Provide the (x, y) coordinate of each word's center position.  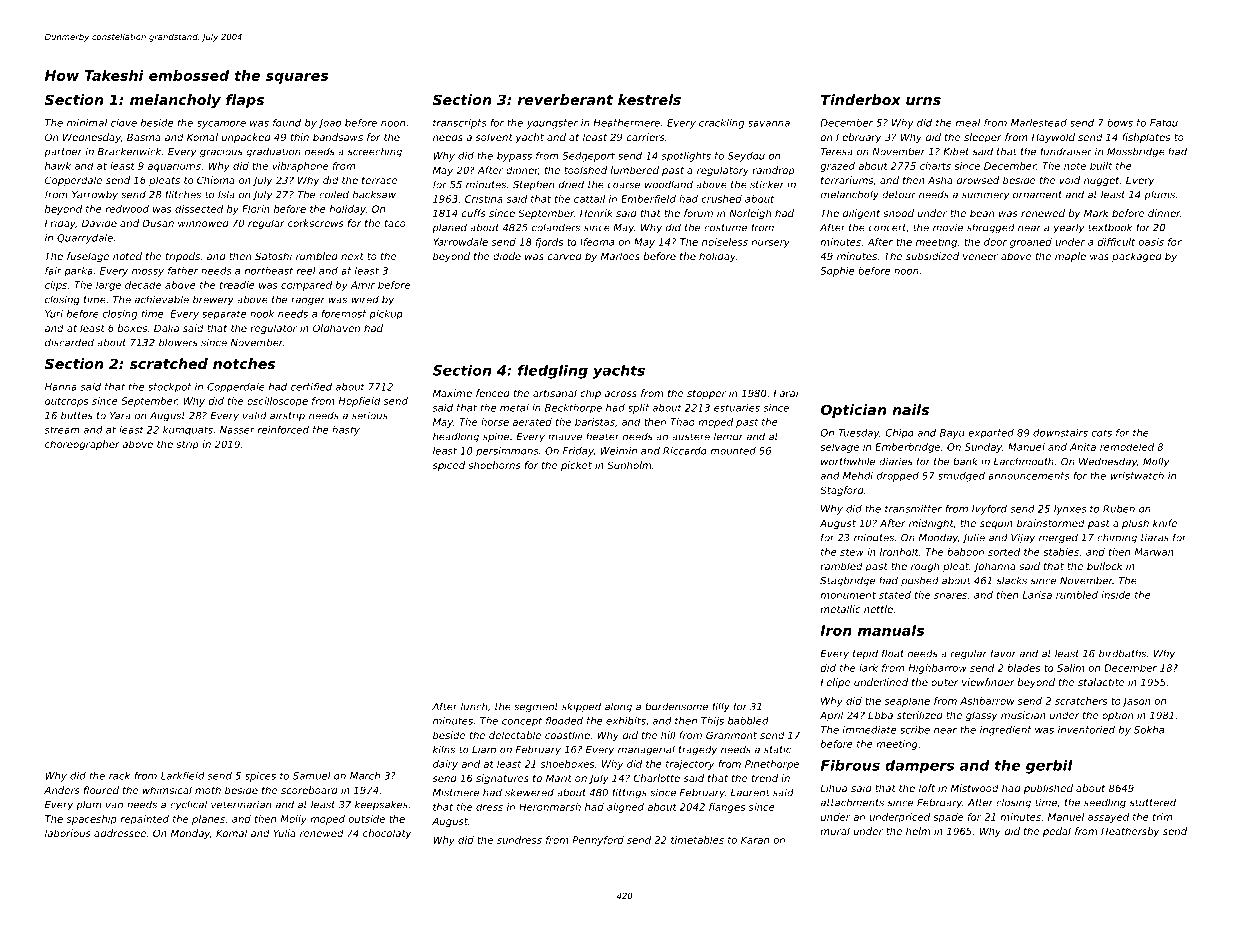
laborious (67, 833)
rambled (841, 566)
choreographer (82, 445)
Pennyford (598, 841)
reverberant (565, 99)
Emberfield (648, 199)
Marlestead (1039, 123)
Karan (755, 840)
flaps (245, 101)
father (183, 271)
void (1069, 180)
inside (1116, 595)
